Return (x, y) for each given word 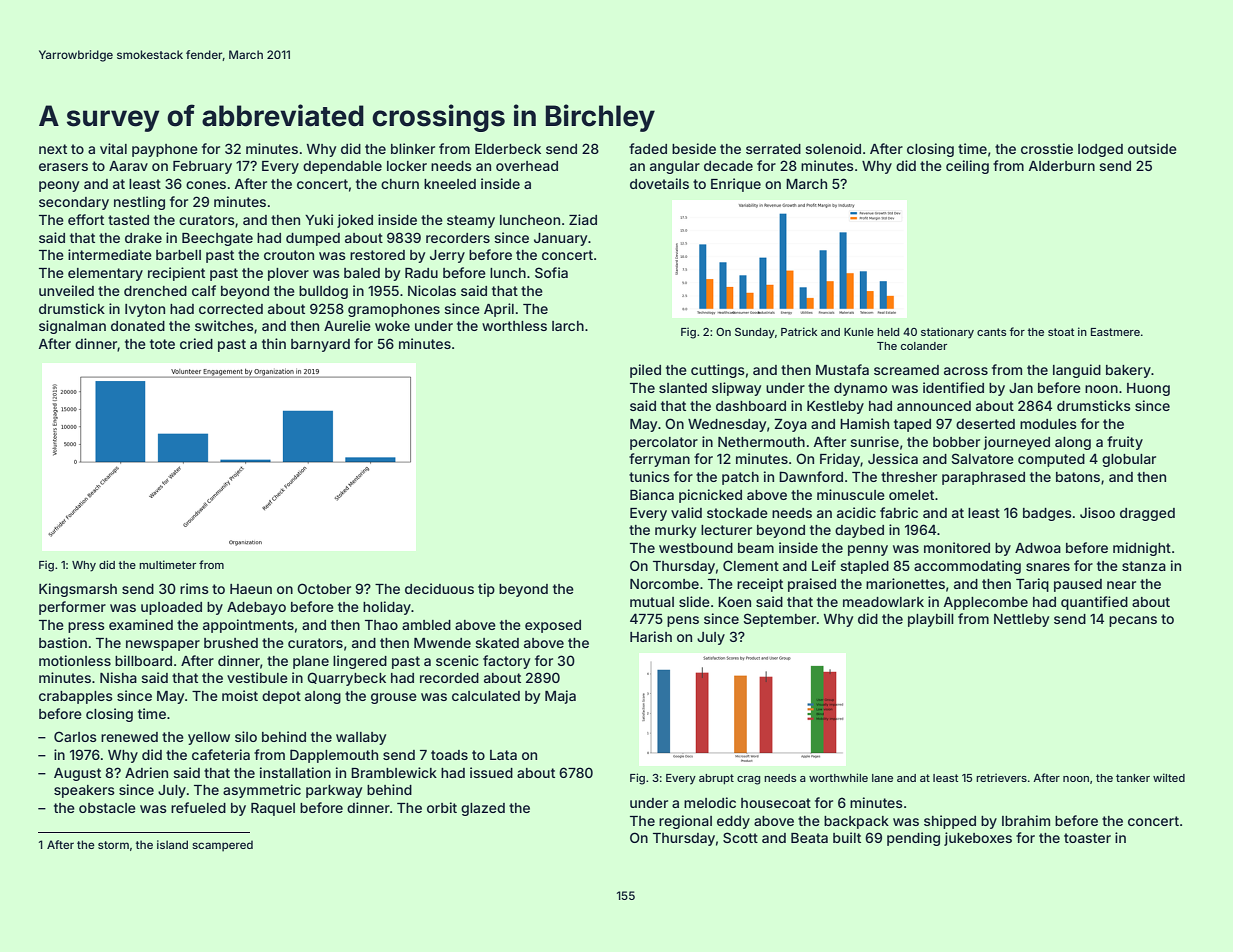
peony (59, 186)
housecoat (776, 803)
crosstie (1047, 148)
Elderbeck (508, 149)
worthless (514, 326)
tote (162, 344)
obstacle (107, 808)
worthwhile (838, 777)
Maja (560, 697)
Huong (1148, 389)
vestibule (257, 677)
